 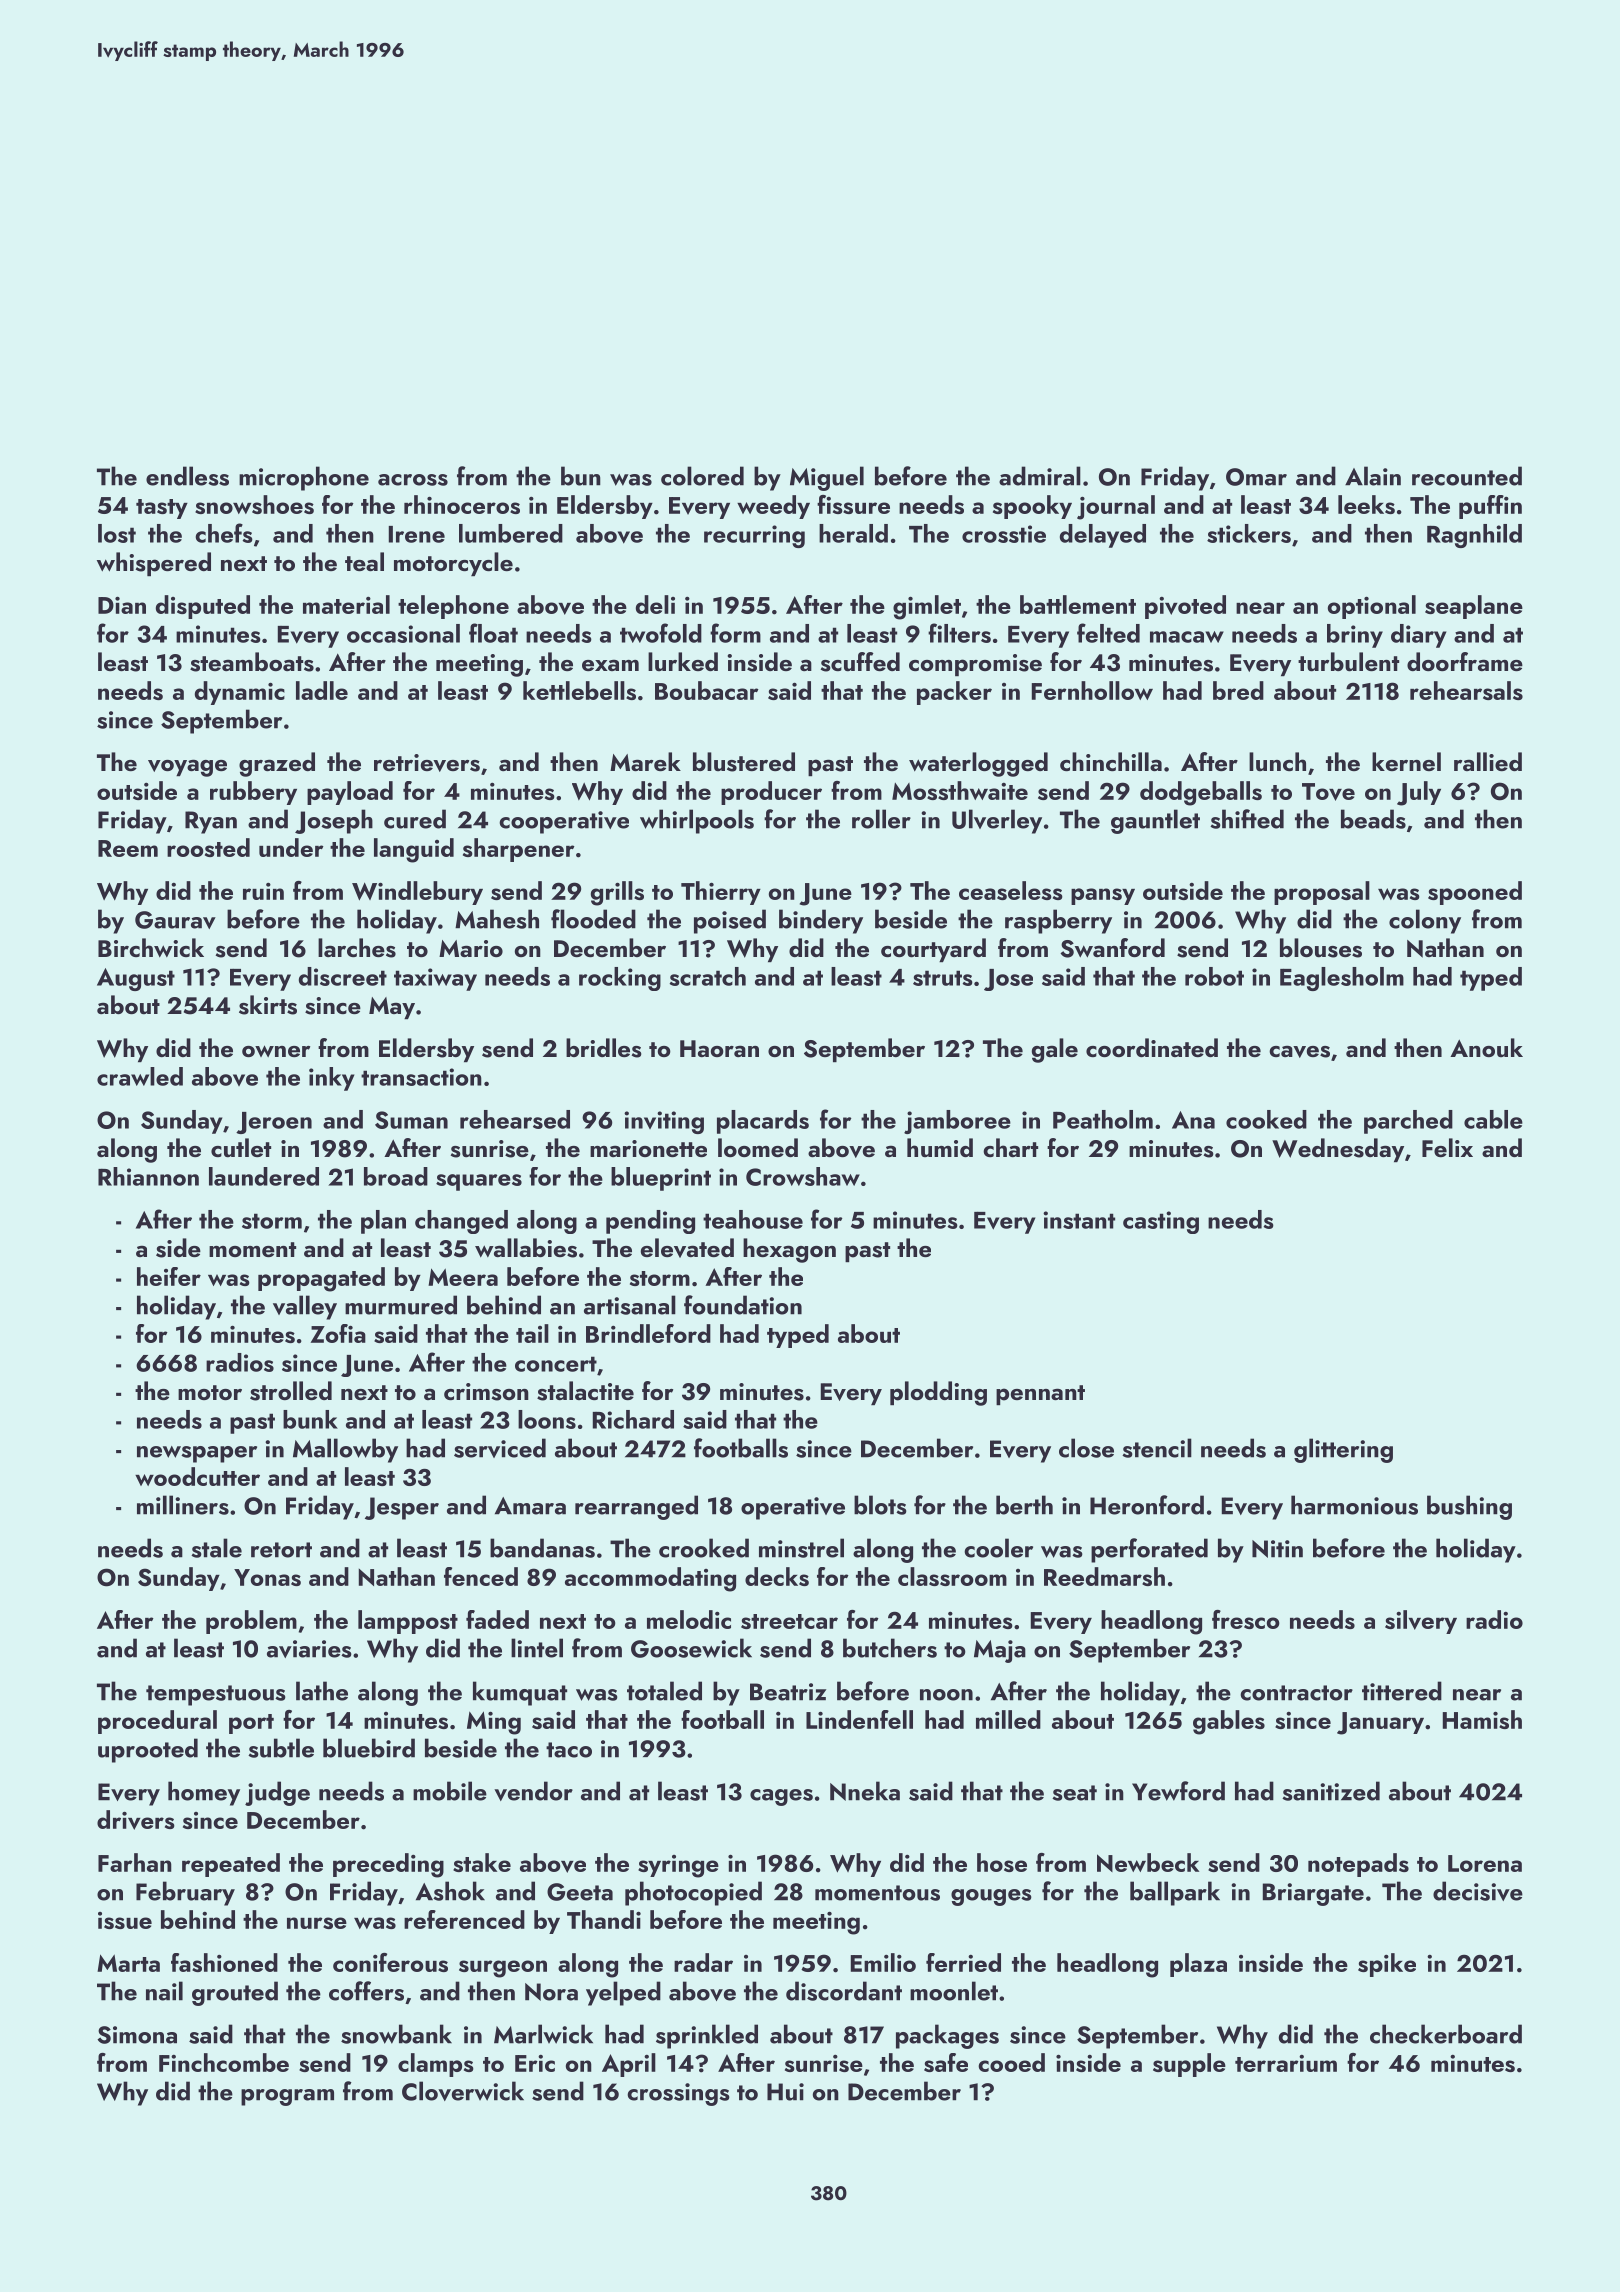 I want to click on coniferous, so click(x=390, y=1962).
